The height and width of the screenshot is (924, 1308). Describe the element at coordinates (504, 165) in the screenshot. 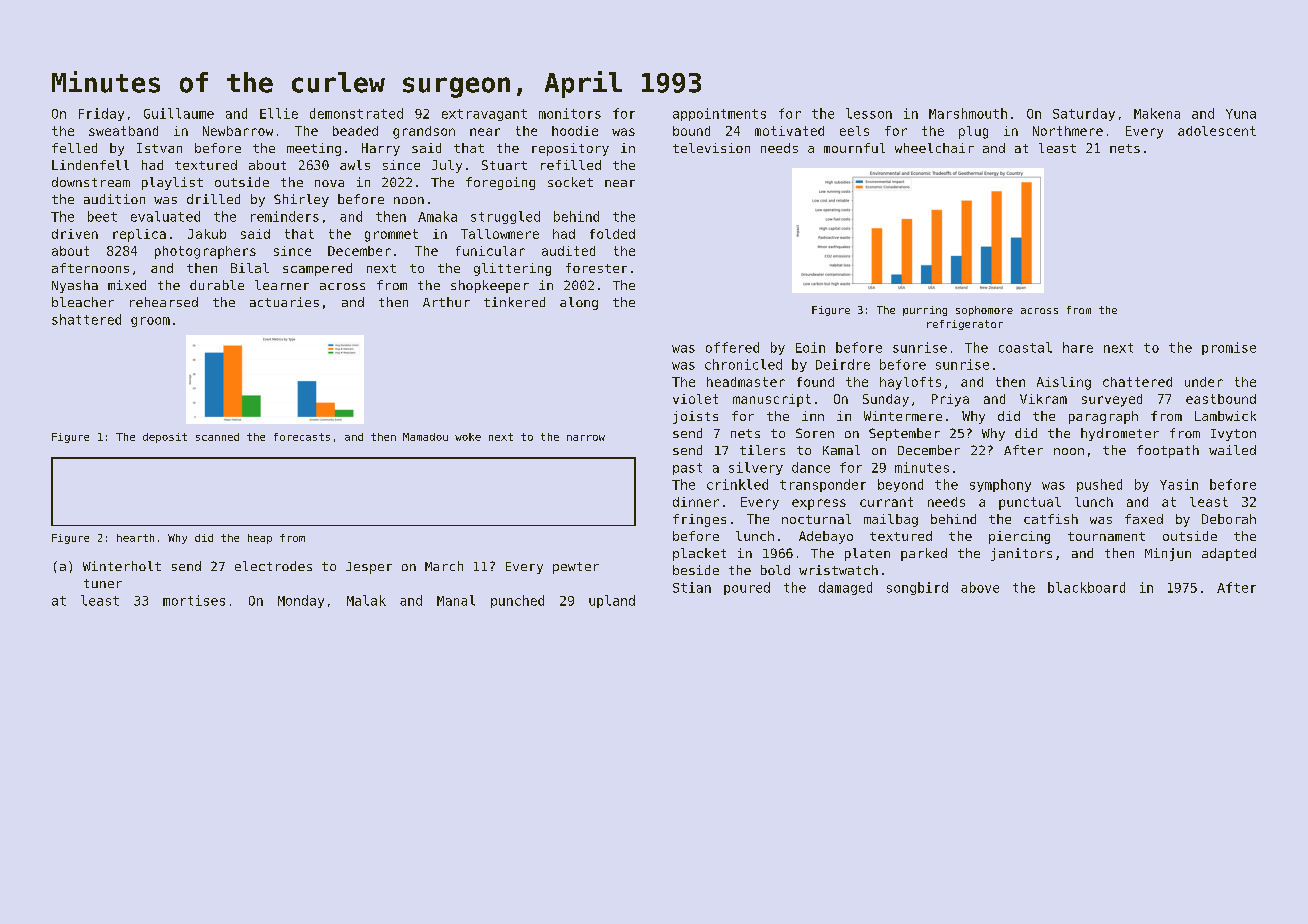

I see `Stuart` at that location.
